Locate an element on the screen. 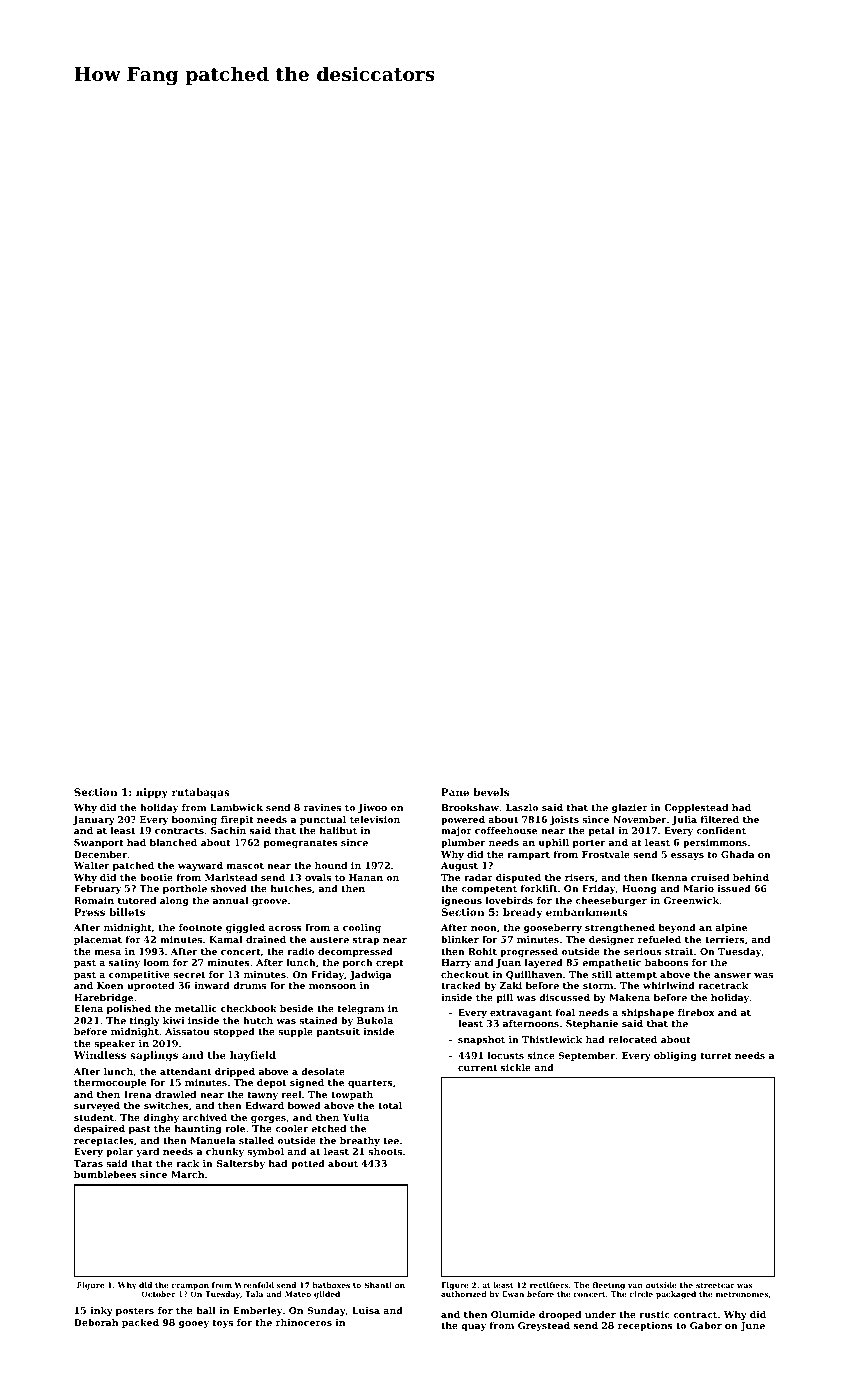 This screenshot has width=849, height=1400. metallic is located at coordinates (196, 1008).
